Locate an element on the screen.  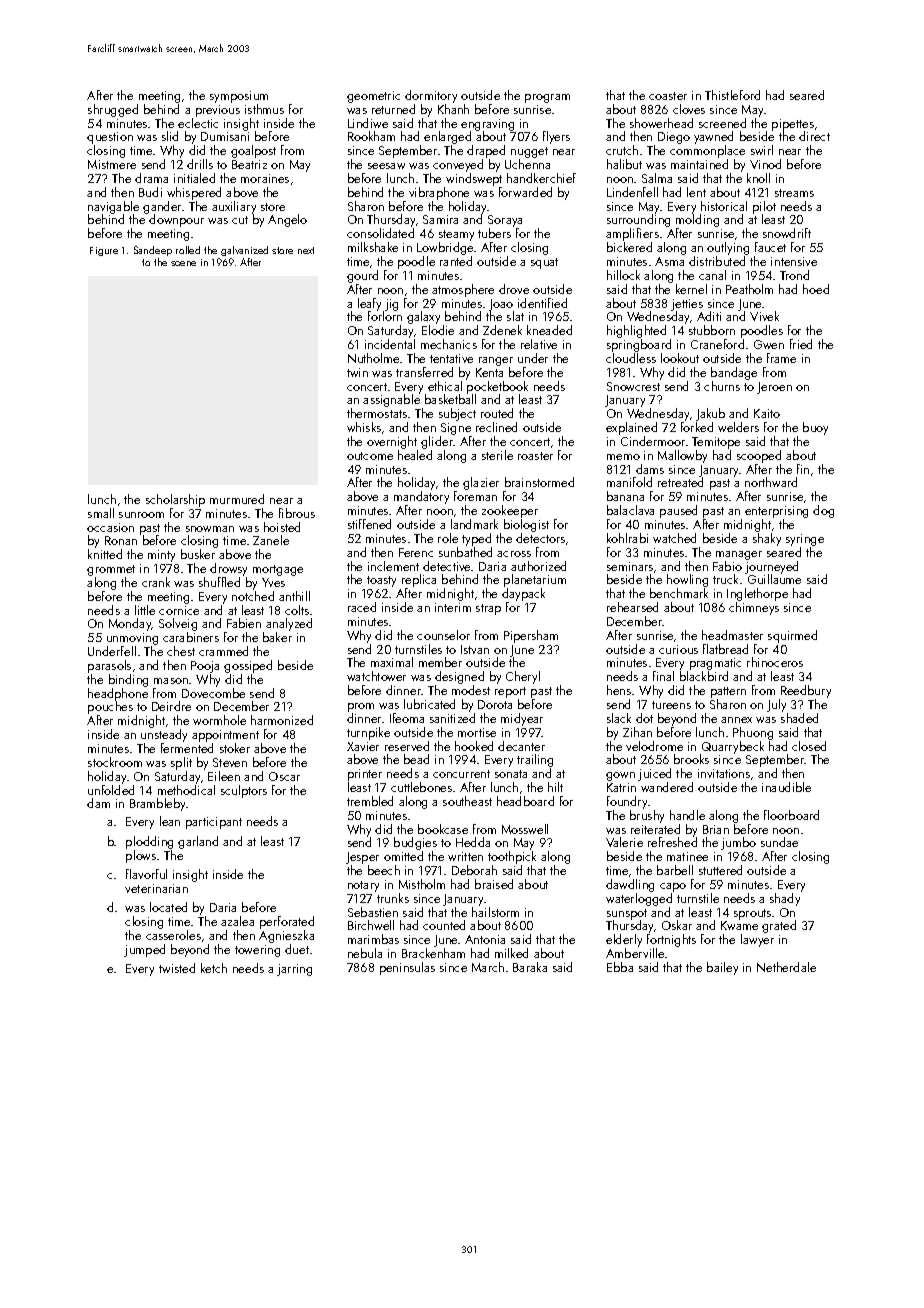
Thistleford is located at coordinates (732, 95).
